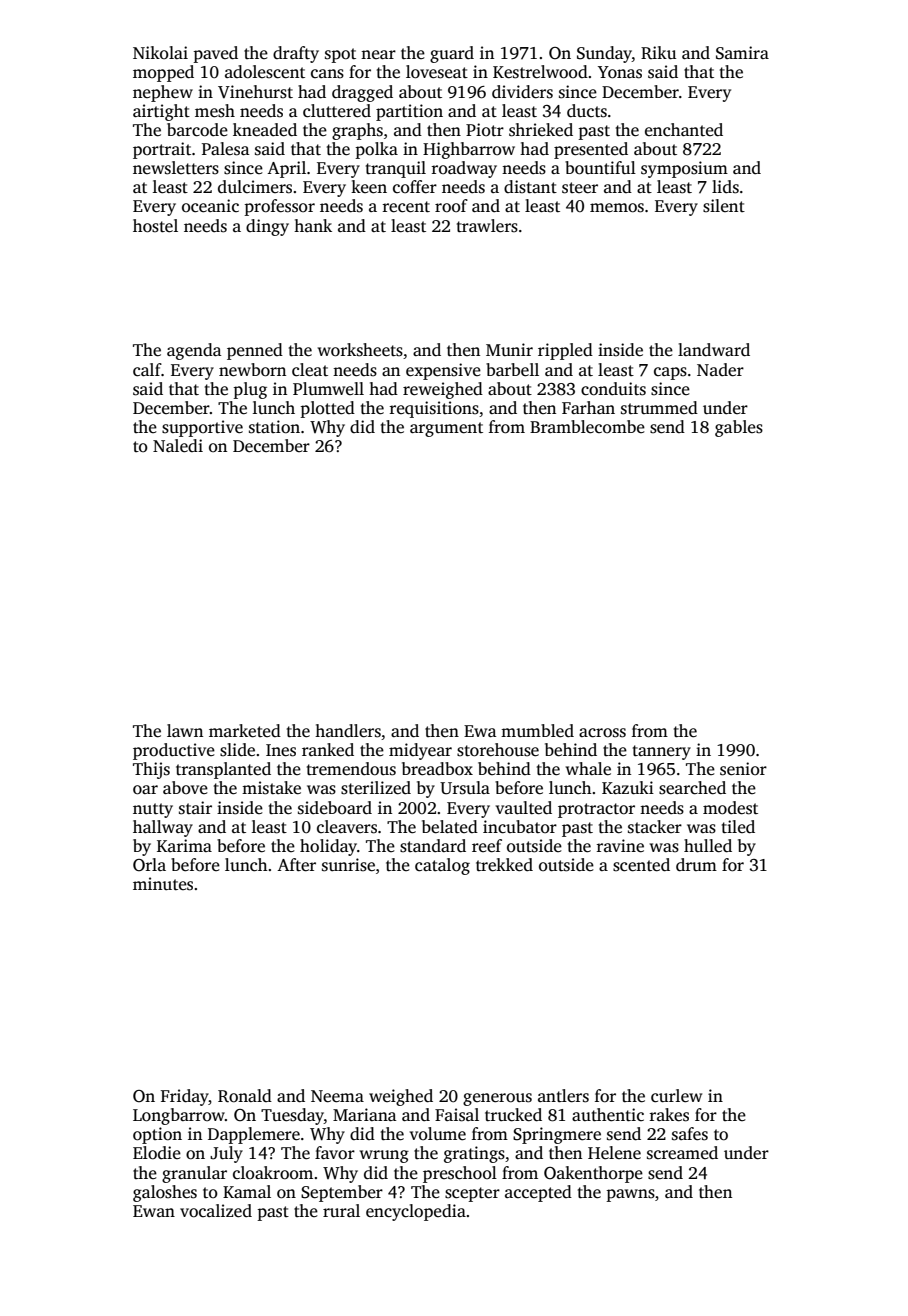  I want to click on sideboard, so click(335, 808).
